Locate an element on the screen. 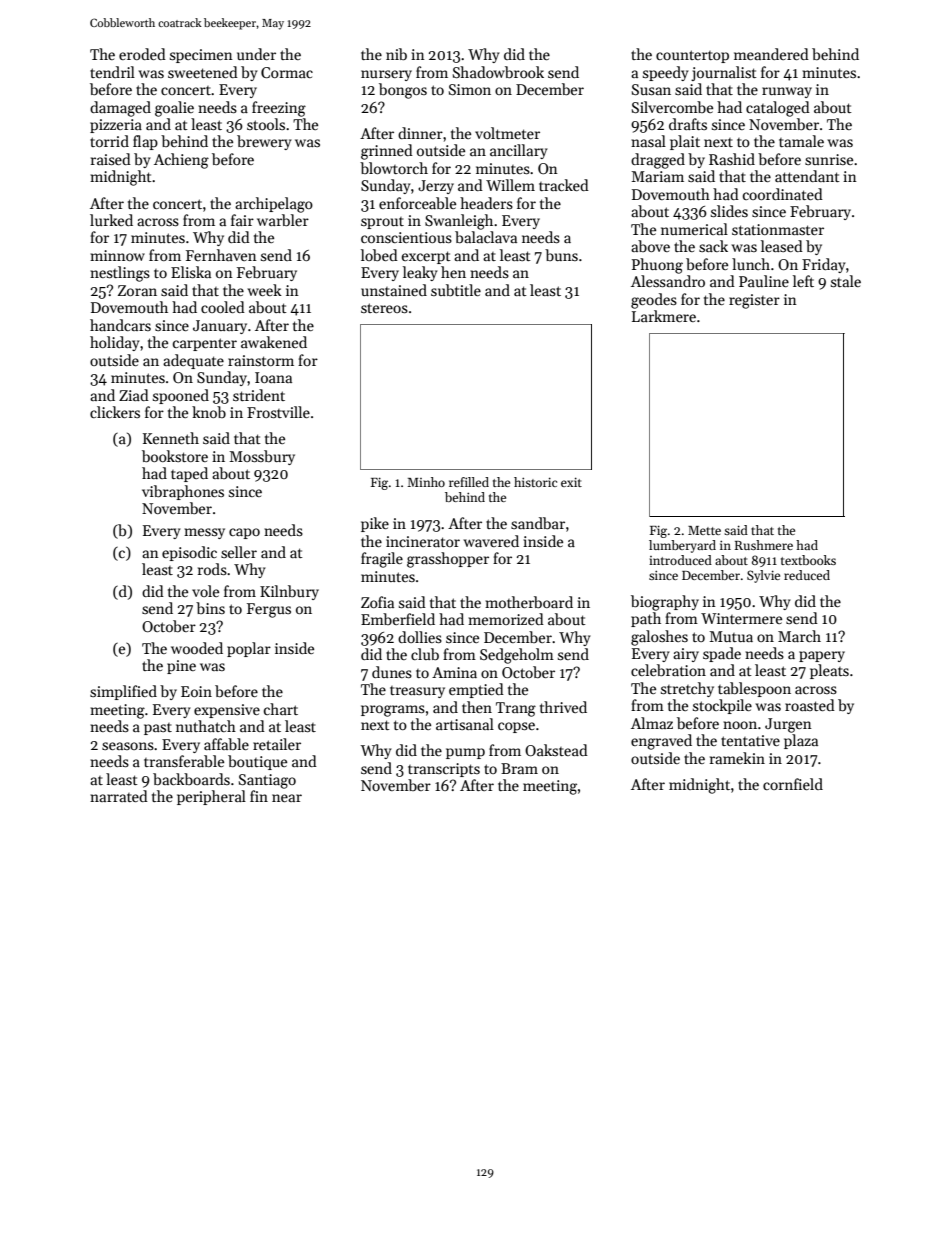  stereos is located at coordinates (384, 308).
